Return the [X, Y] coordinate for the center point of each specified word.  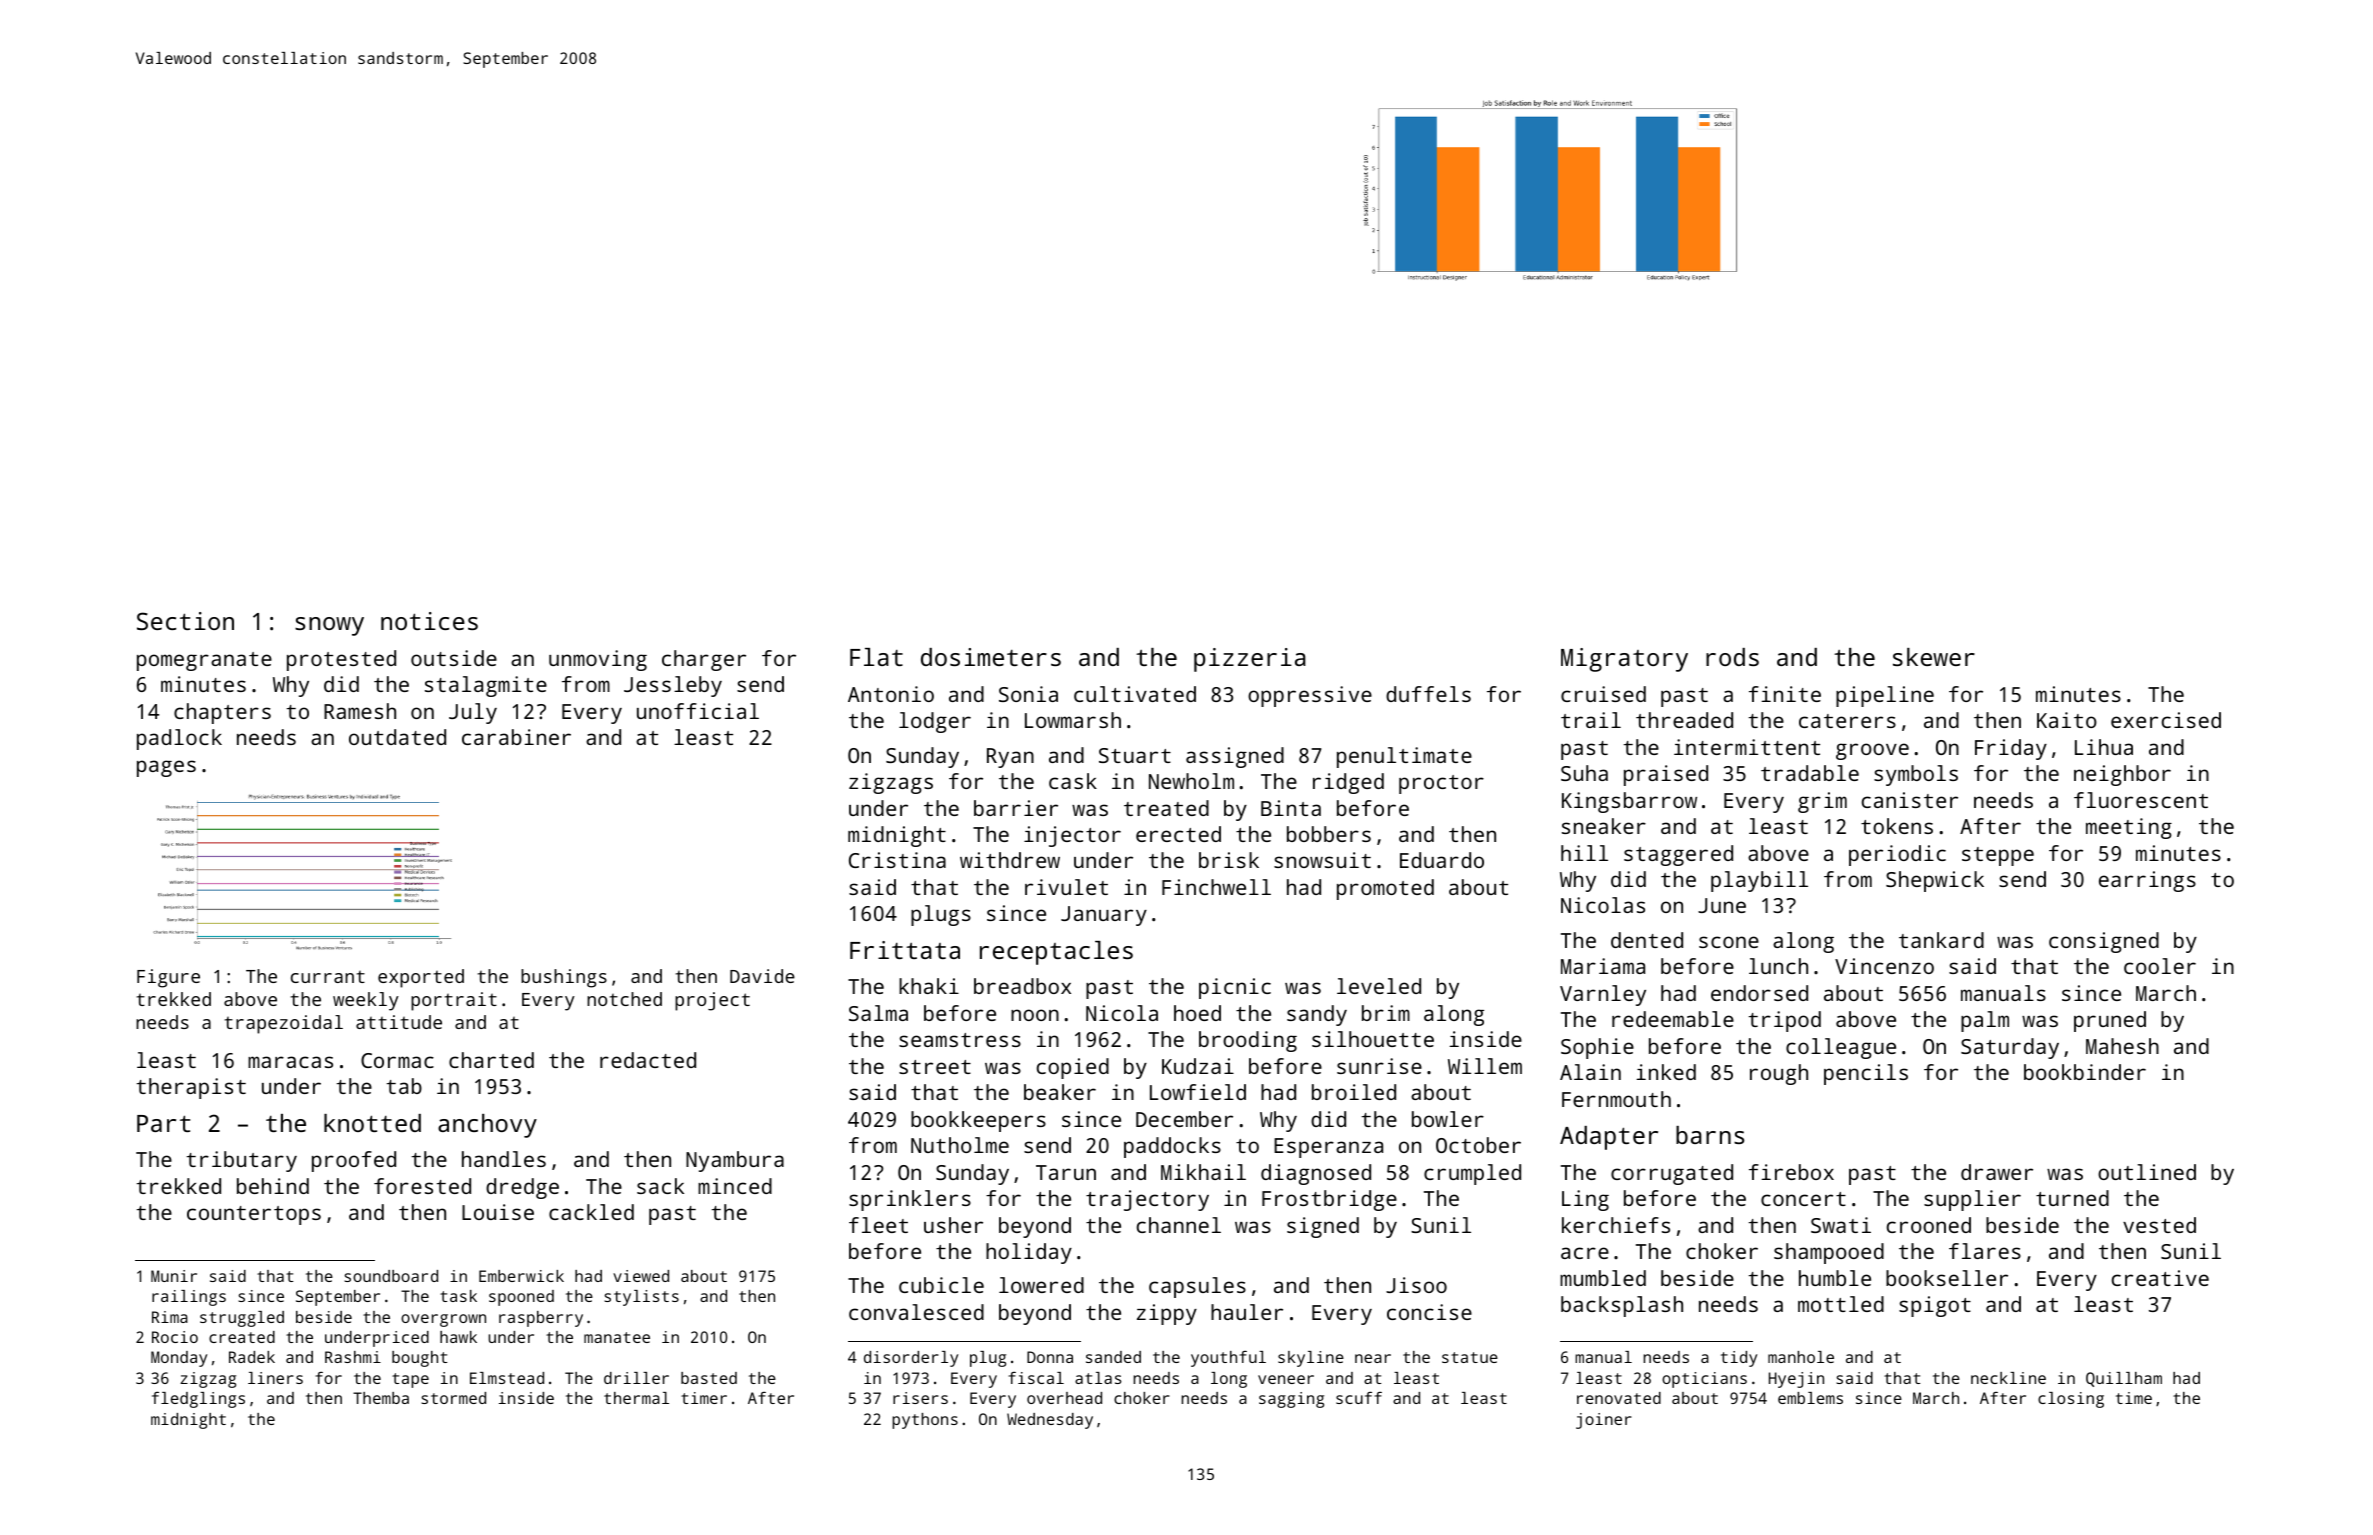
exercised [2166, 720]
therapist [191, 1088]
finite [1785, 694]
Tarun [1066, 1172]
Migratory [1624, 660]
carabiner [516, 737]
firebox [1791, 1172]
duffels [1428, 694]
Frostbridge [1329, 1200]
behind [273, 1186]
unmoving [598, 660]
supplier [1972, 1200]
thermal [636, 1398]
